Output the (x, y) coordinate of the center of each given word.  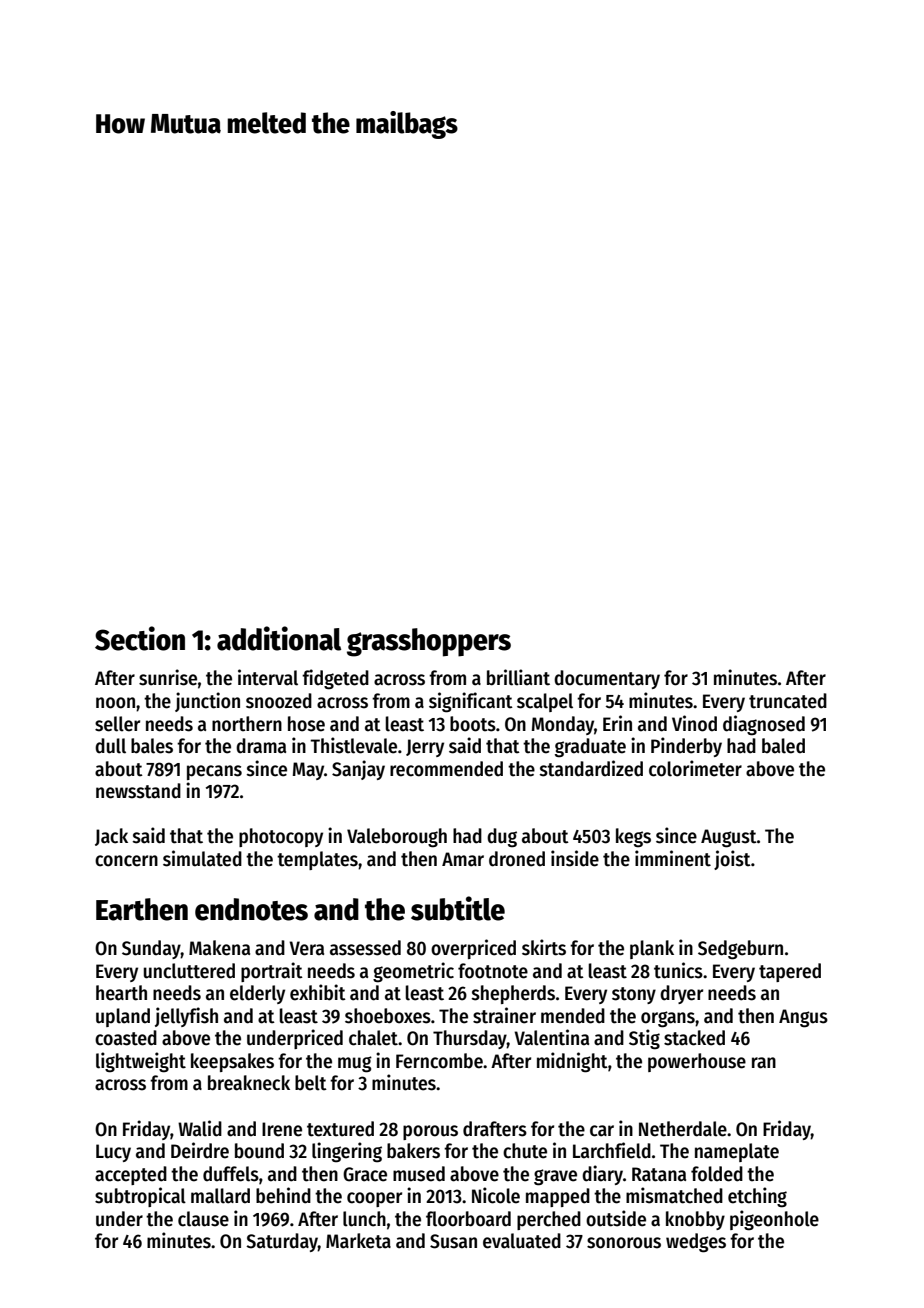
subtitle (458, 908)
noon (115, 703)
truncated (788, 701)
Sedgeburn (740, 950)
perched (549, 1220)
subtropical (140, 1197)
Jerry (425, 748)
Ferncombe (439, 1061)
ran (764, 1063)
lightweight (141, 1062)
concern (126, 861)
